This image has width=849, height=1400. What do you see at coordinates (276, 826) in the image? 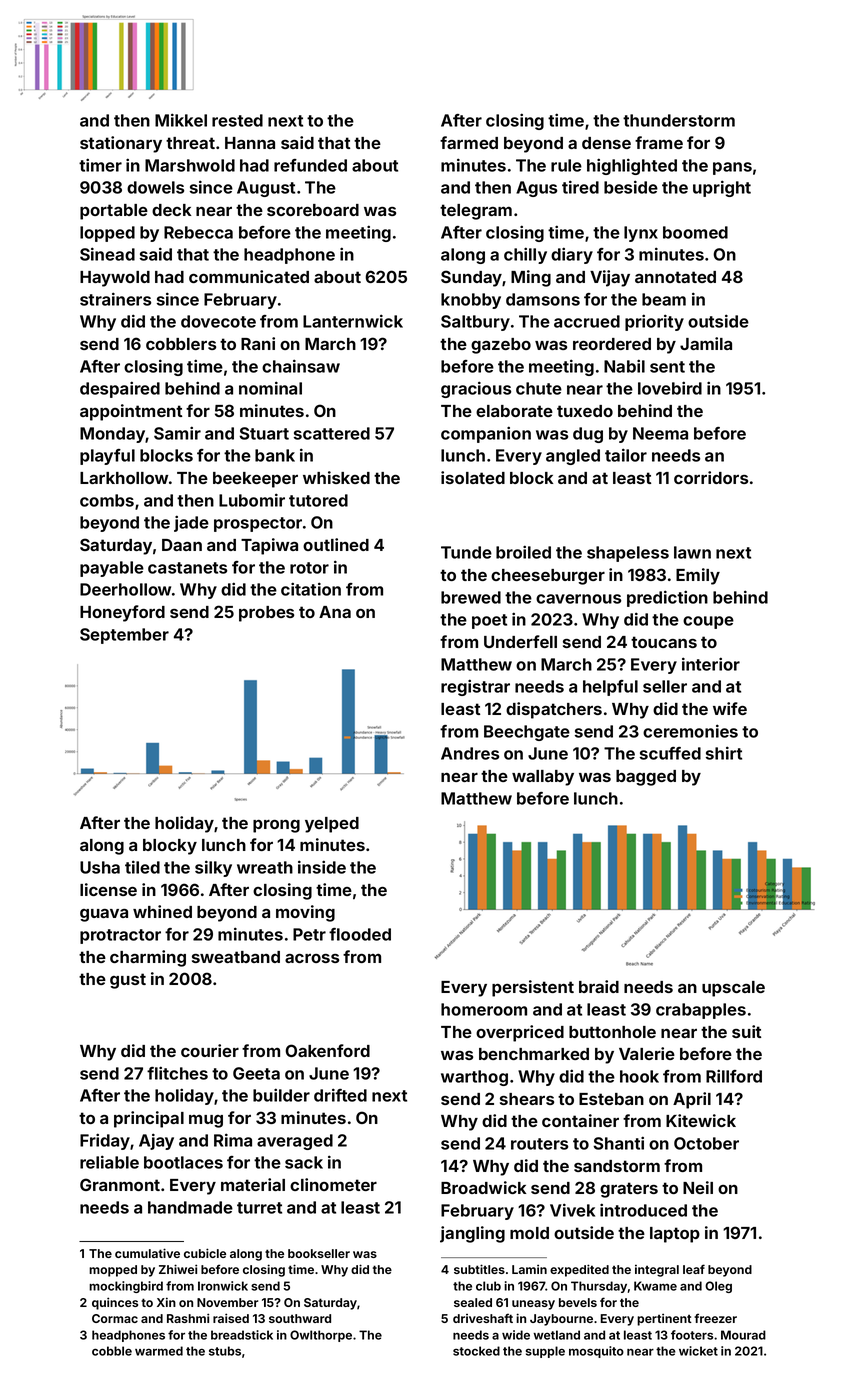
I see `prong` at bounding box center [276, 826].
